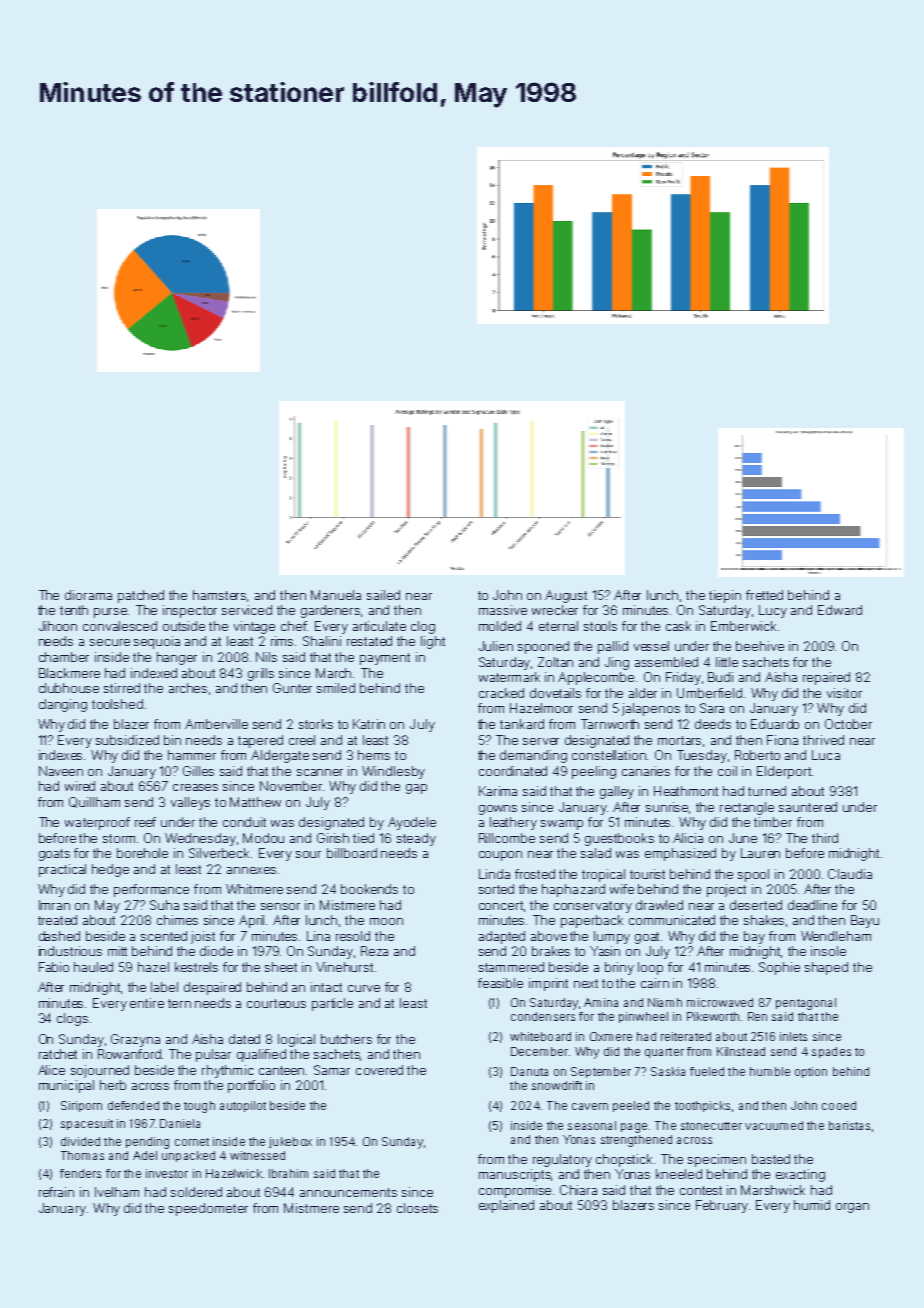  What do you see at coordinates (839, 1105) in the document?
I see `cooed` at bounding box center [839, 1105].
